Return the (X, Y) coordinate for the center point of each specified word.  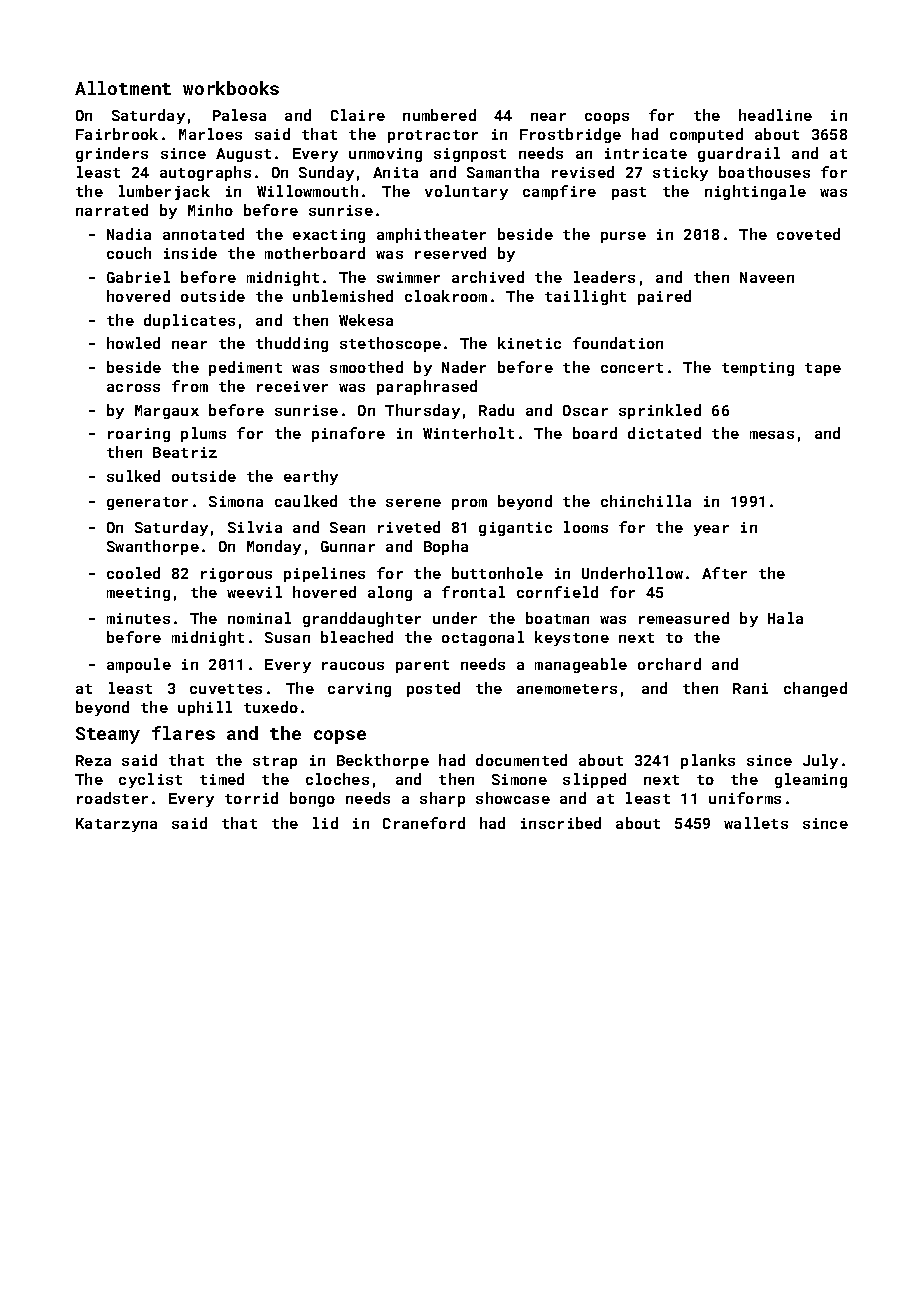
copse (340, 737)
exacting (329, 236)
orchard (669, 664)
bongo (312, 799)
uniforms (745, 798)
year (711, 530)
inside (190, 253)
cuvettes (226, 689)
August (243, 155)
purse (623, 237)
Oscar (585, 410)
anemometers (567, 689)
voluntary (466, 192)
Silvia (255, 527)
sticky (680, 173)
